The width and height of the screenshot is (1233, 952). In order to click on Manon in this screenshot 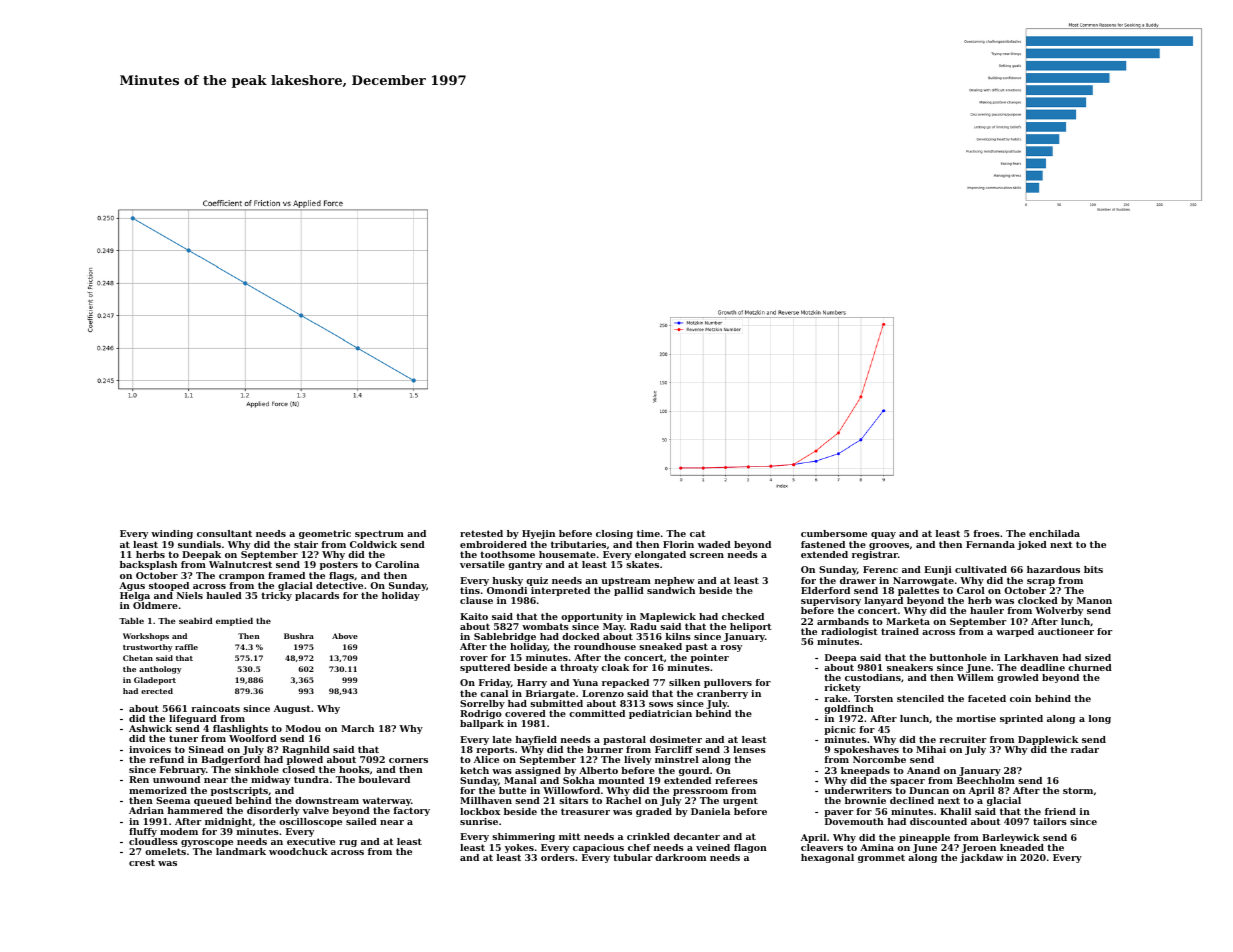, I will do `click(1094, 600)`.
